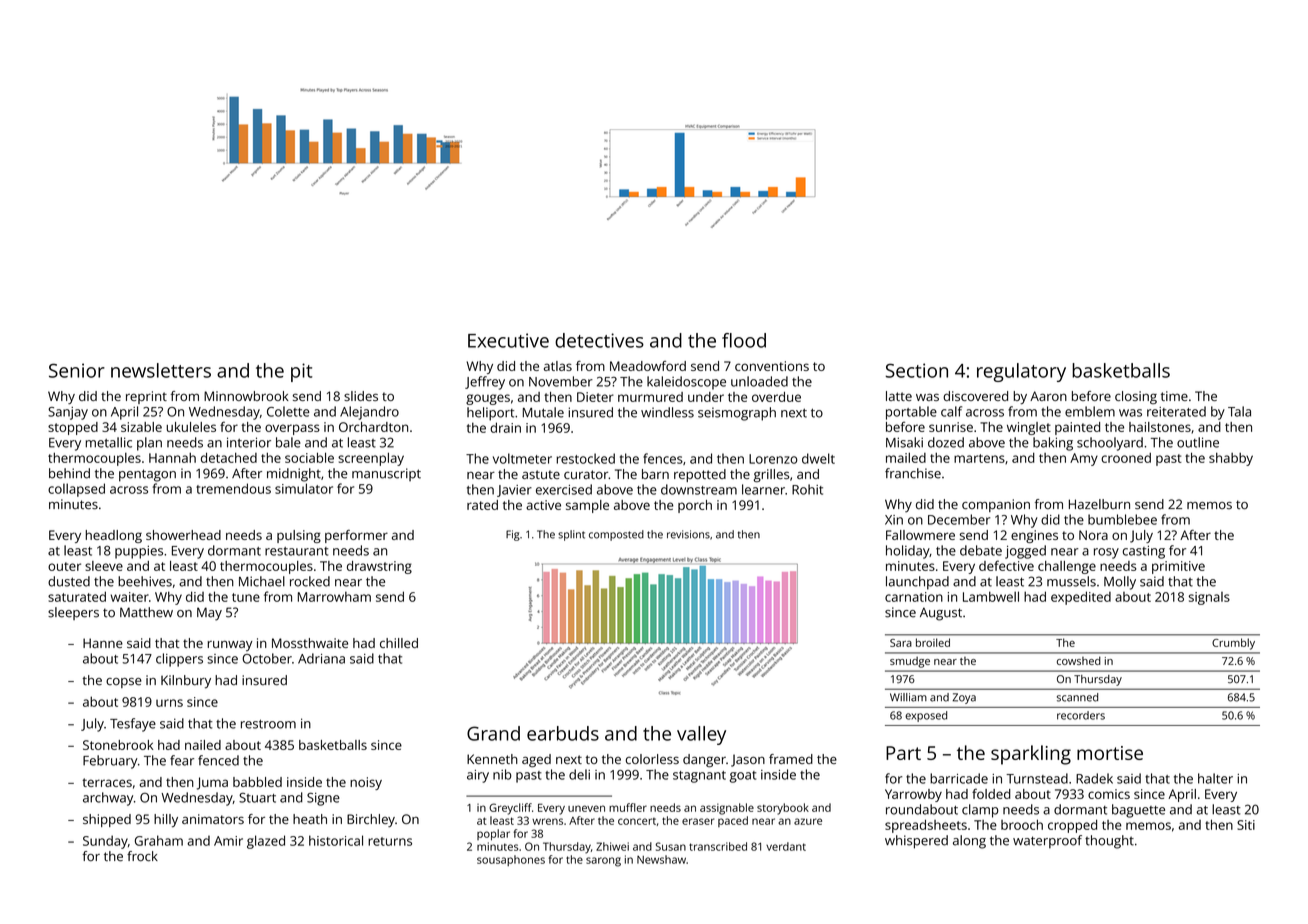  What do you see at coordinates (1209, 598) in the document?
I see `signals` at bounding box center [1209, 598].
